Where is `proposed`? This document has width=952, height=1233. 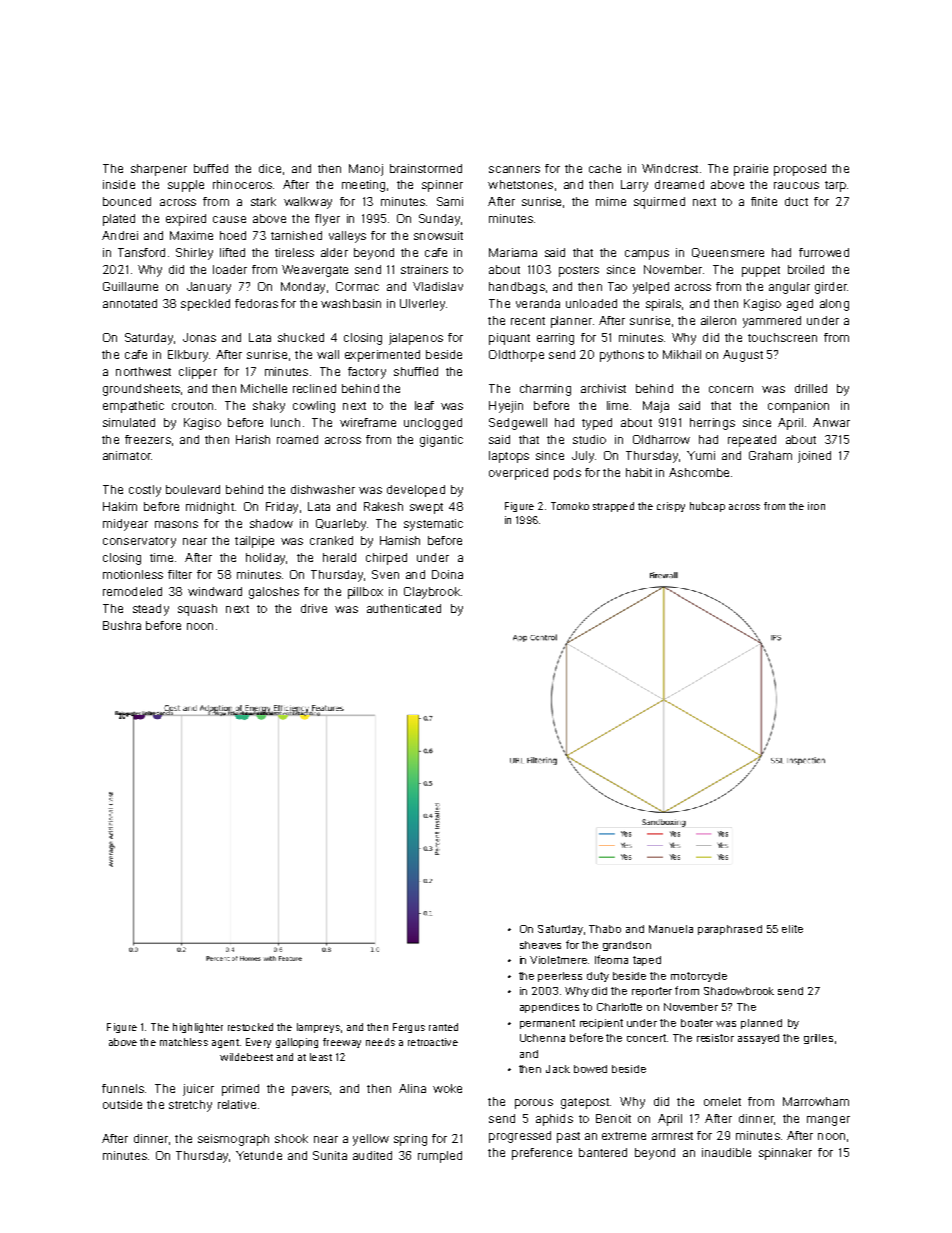 proposed is located at coordinates (800, 170).
